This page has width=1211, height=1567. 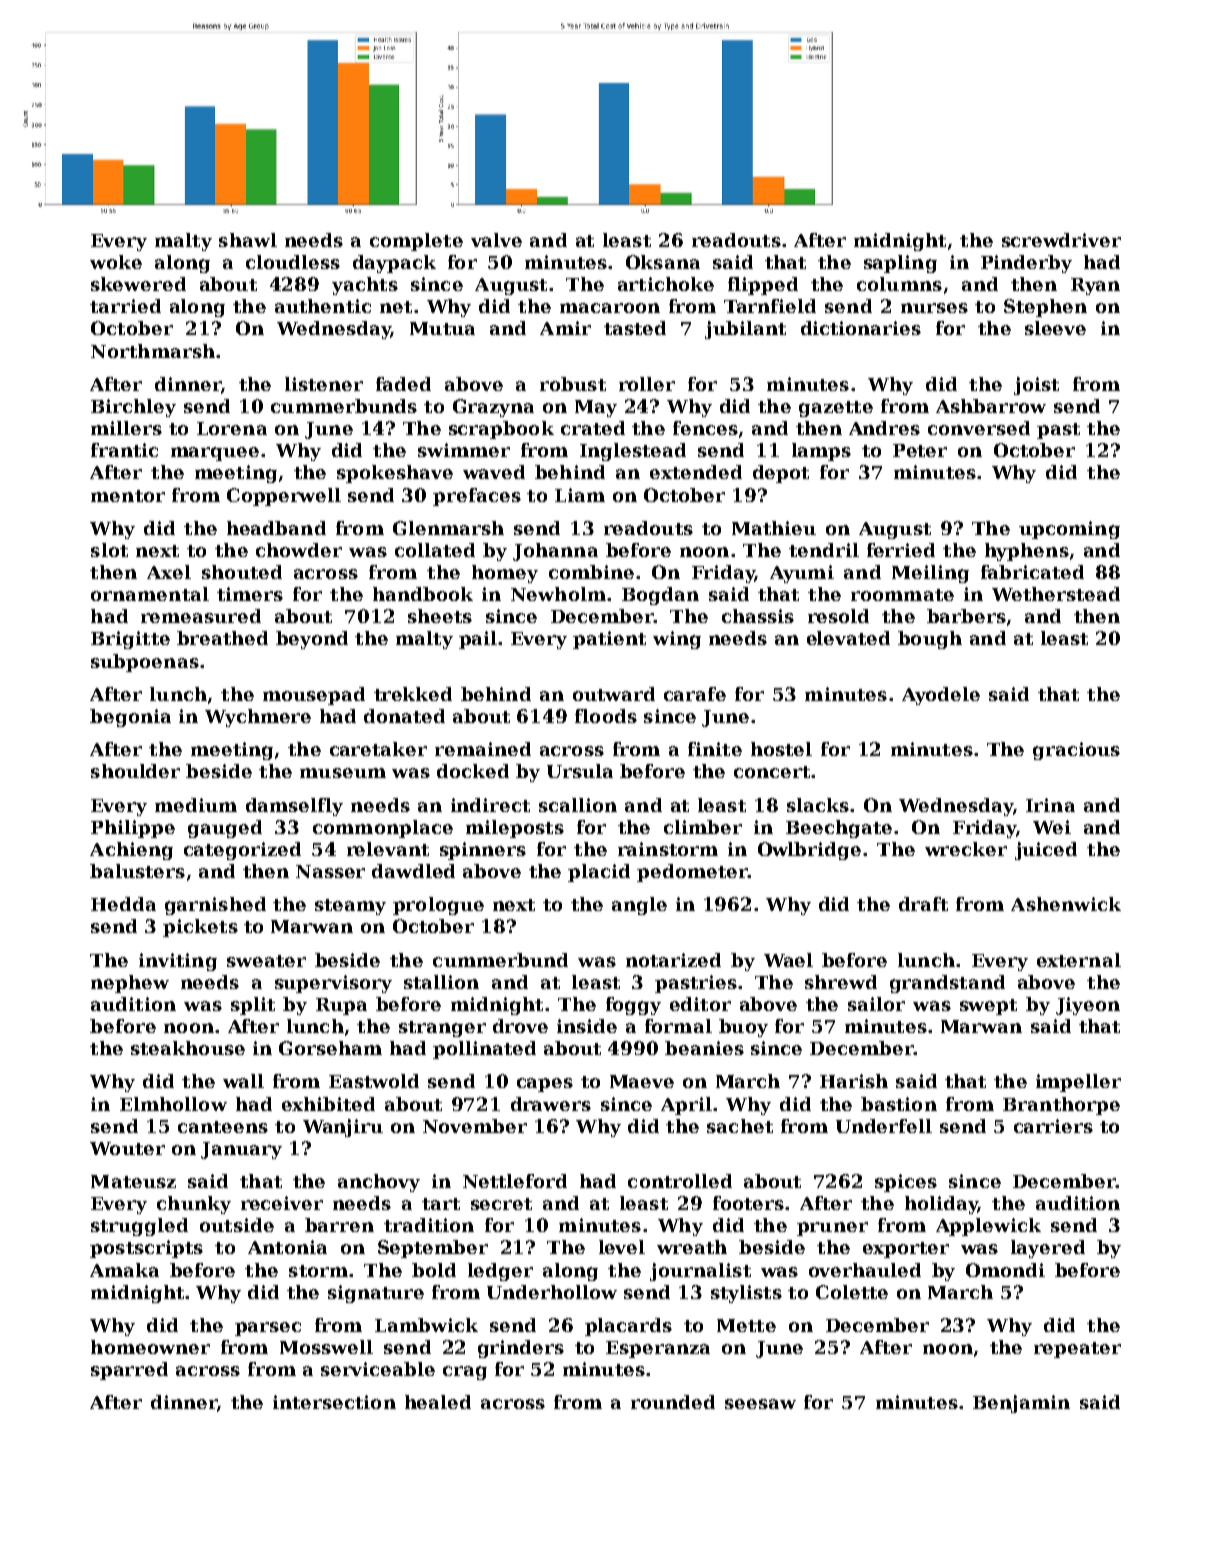 I want to click on robust, so click(x=573, y=384).
